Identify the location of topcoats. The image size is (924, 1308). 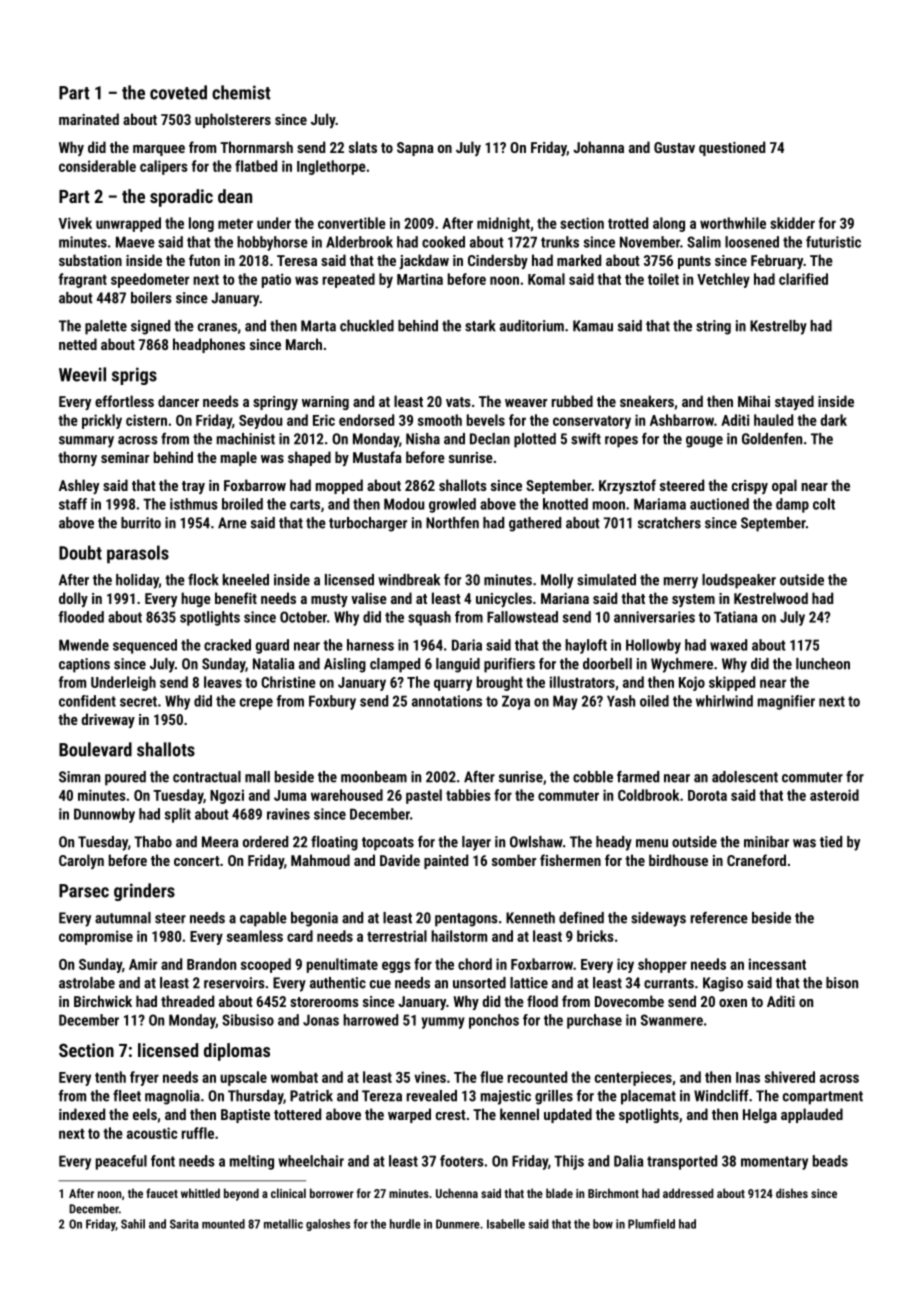
(388, 844).
